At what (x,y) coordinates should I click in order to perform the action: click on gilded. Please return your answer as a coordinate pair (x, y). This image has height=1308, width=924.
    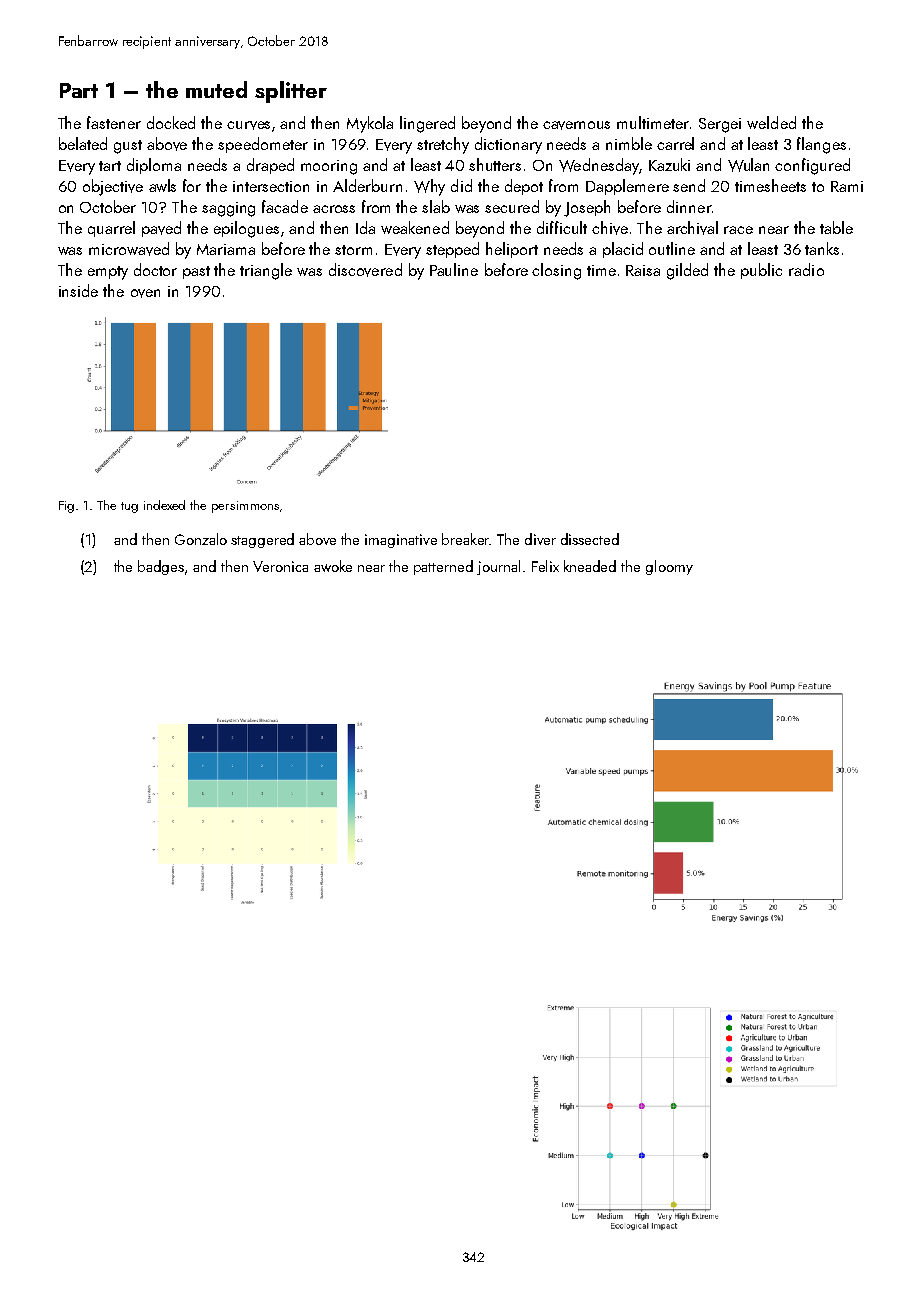
    Looking at the image, I should click on (687, 271).
